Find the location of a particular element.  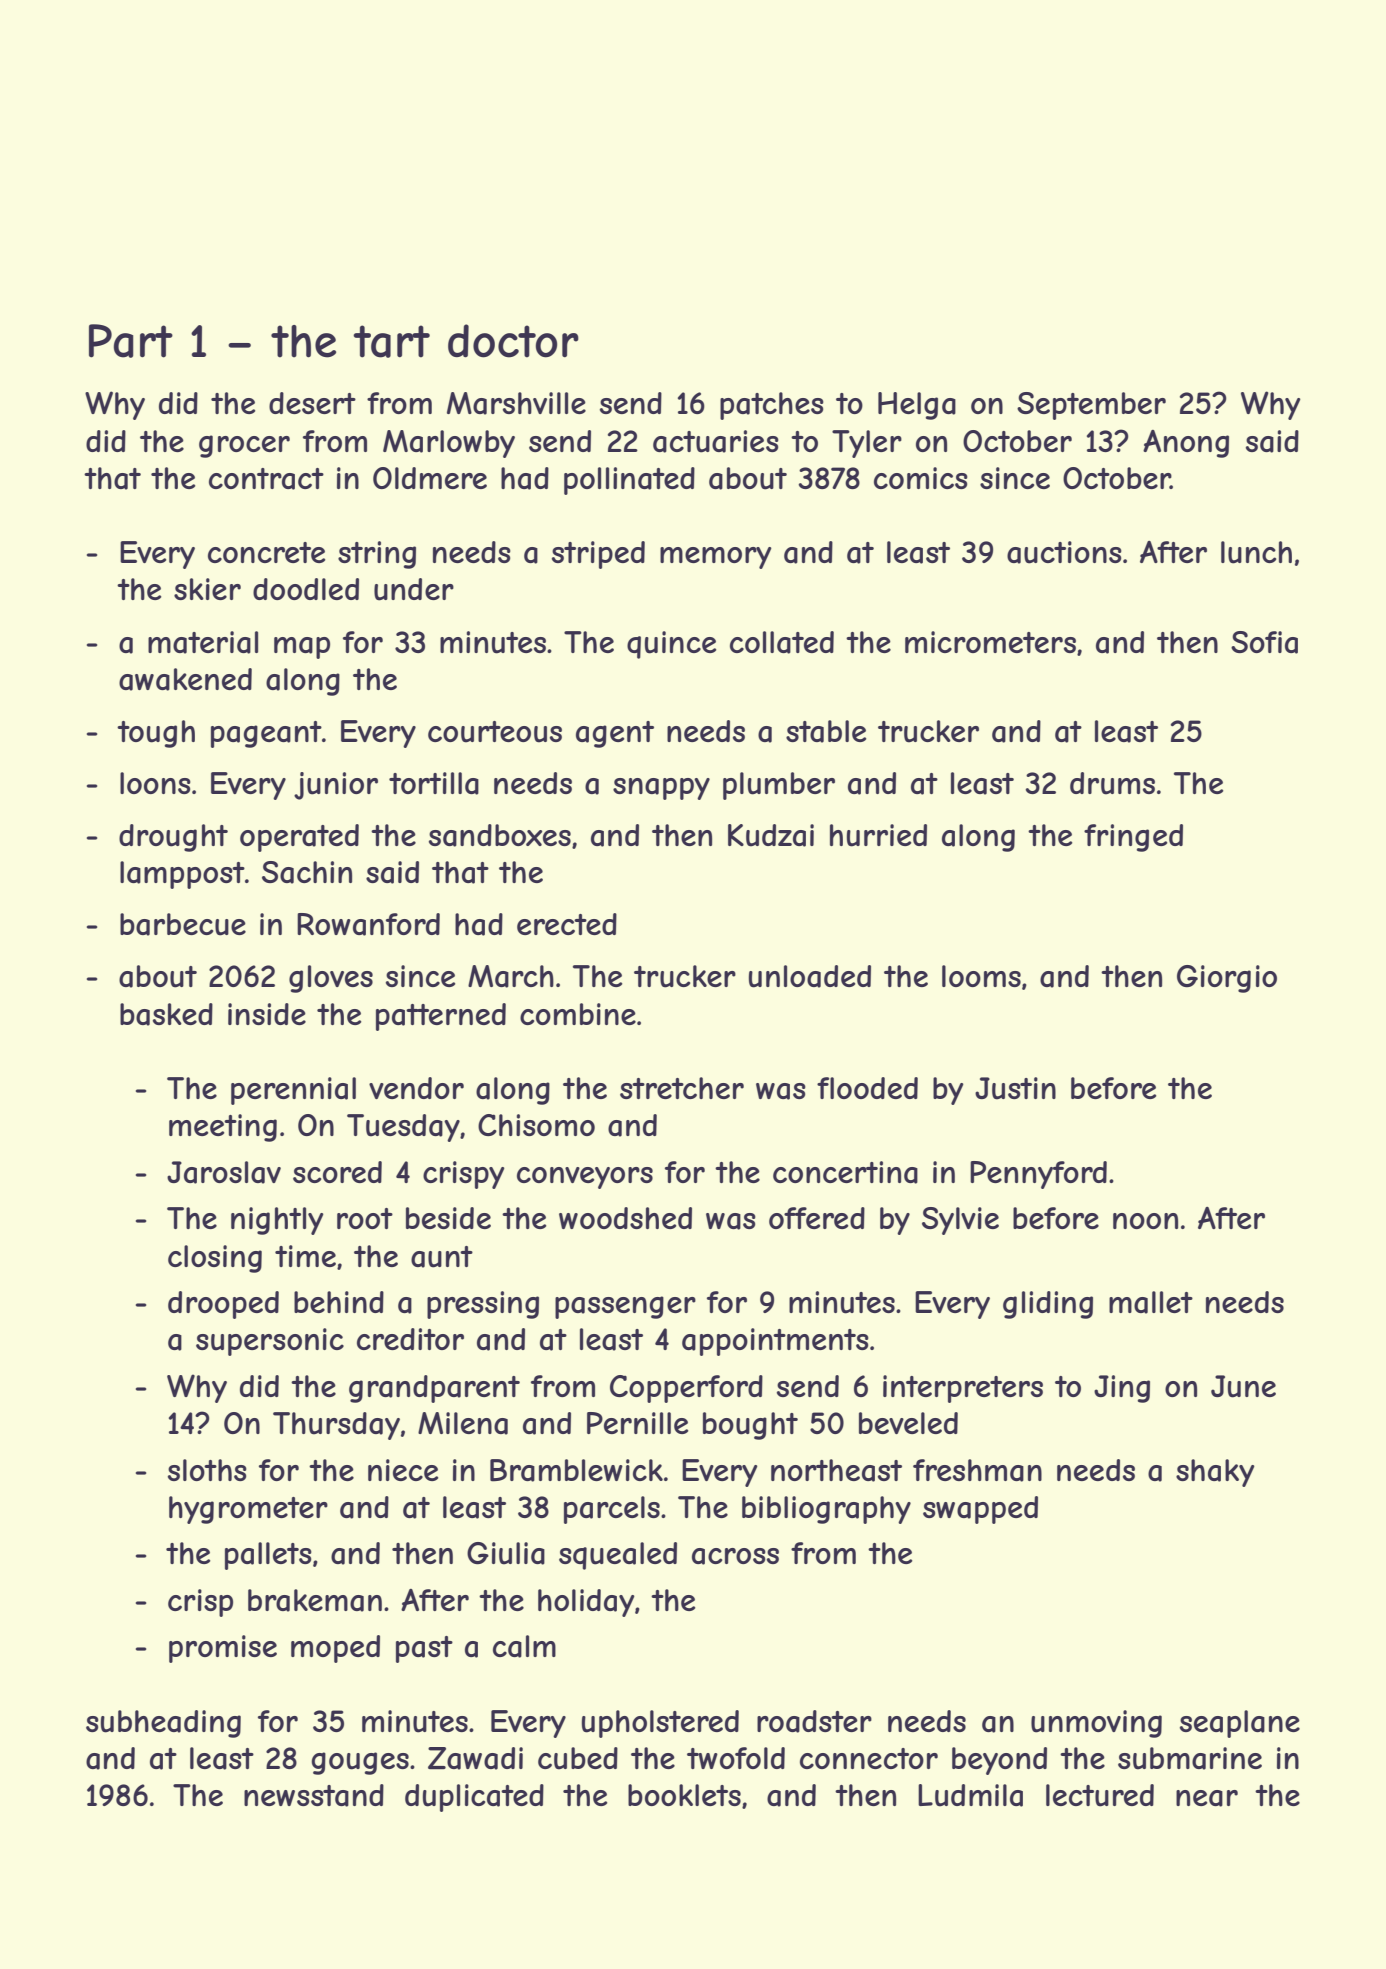

tart is located at coordinates (391, 341).
